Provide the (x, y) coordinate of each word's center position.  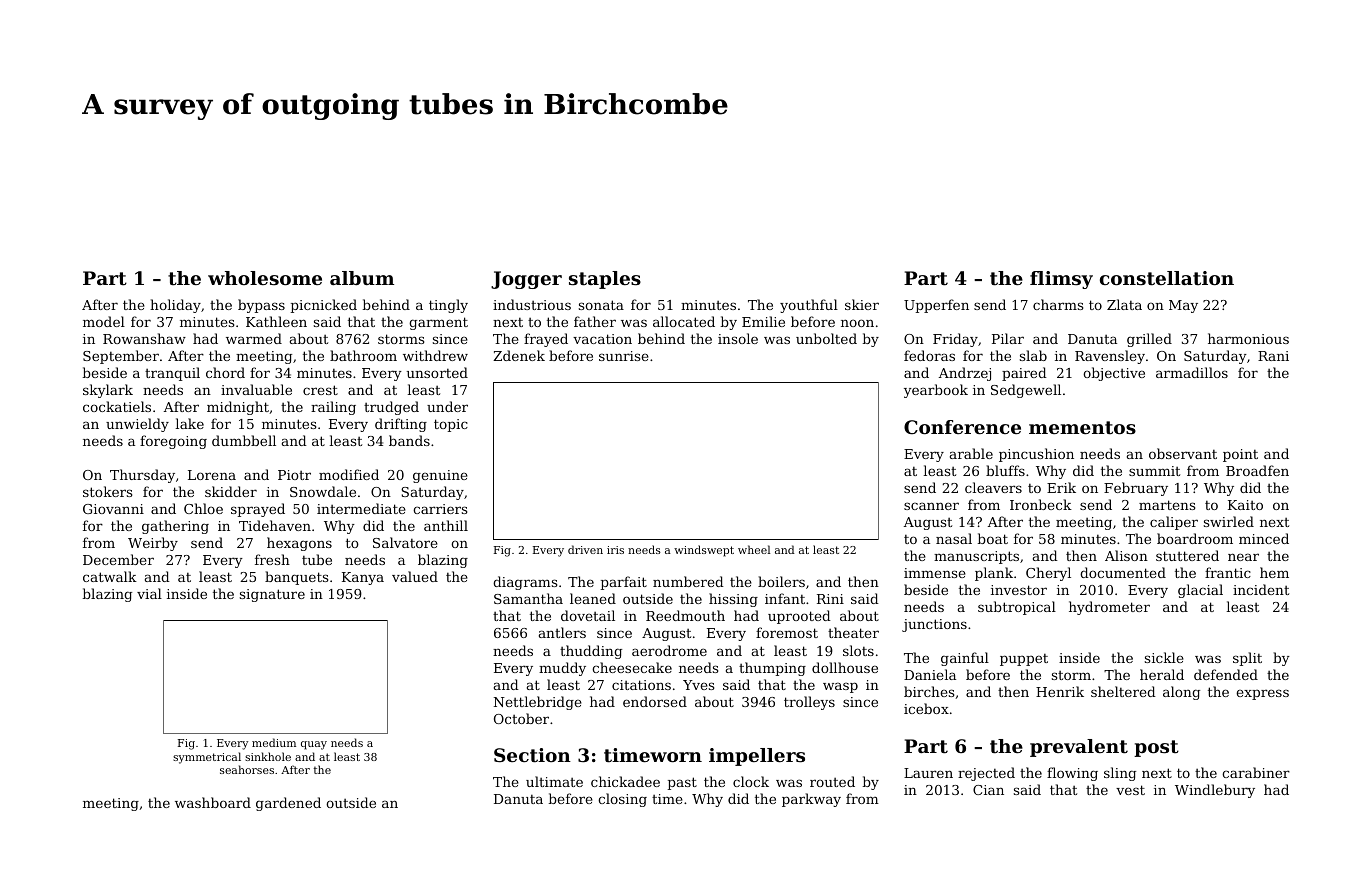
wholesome (265, 278)
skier (862, 304)
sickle (1164, 657)
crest (320, 390)
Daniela (930, 674)
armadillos (1192, 372)
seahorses (247, 769)
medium (274, 742)
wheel (754, 549)
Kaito (1245, 505)
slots (858, 650)
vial (149, 593)
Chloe (203, 508)
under (447, 406)
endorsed (655, 701)
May (1183, 306)
